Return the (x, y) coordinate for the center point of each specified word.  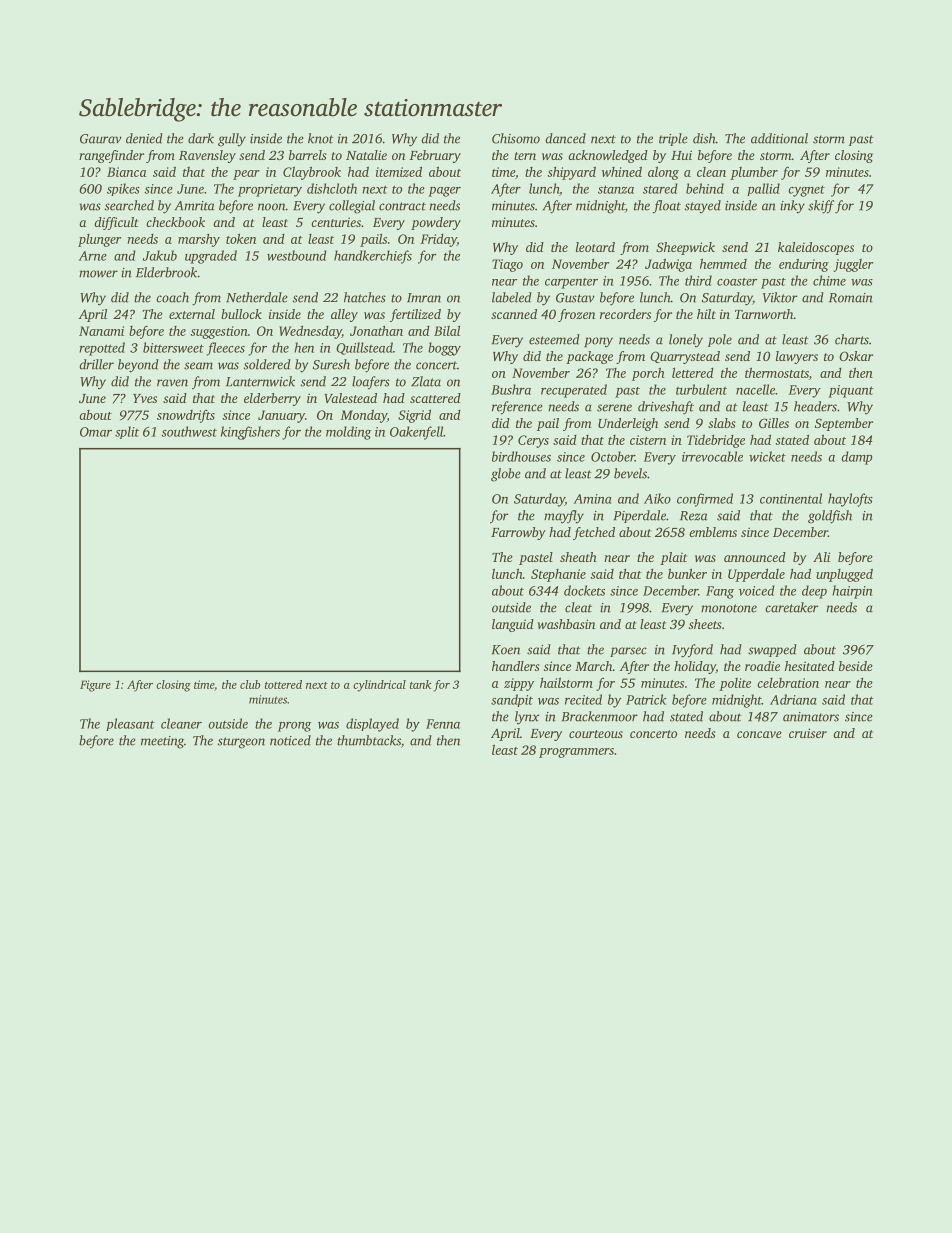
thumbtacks (369, 740)
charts (852, 339)
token (241, 238)
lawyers (797, 357)
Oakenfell (416, 433)
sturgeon (241, 743)
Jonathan (376, 331)
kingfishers (250, 433)
